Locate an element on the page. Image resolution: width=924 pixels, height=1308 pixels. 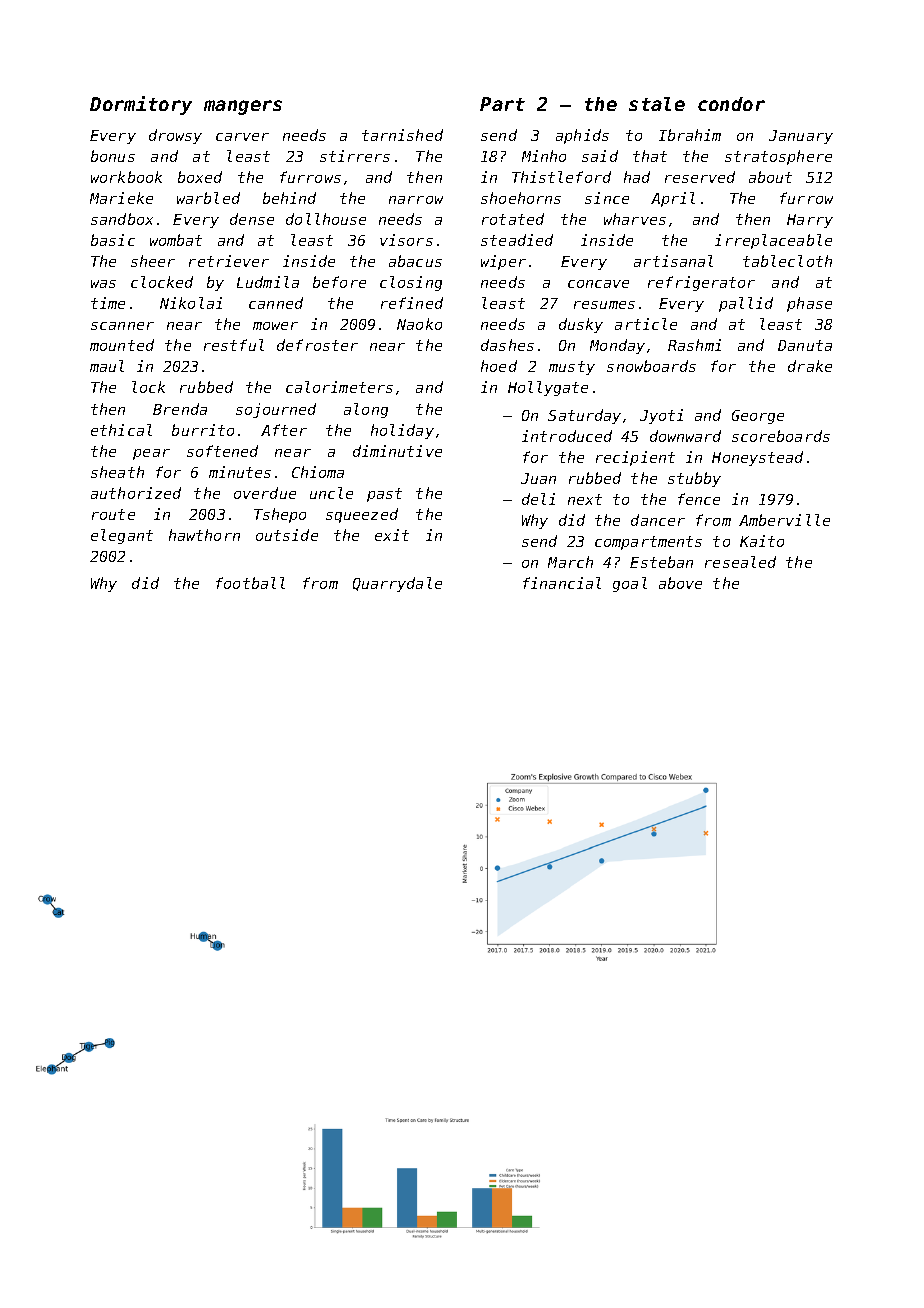
tablecloth is located at coordinates (787, 261).
